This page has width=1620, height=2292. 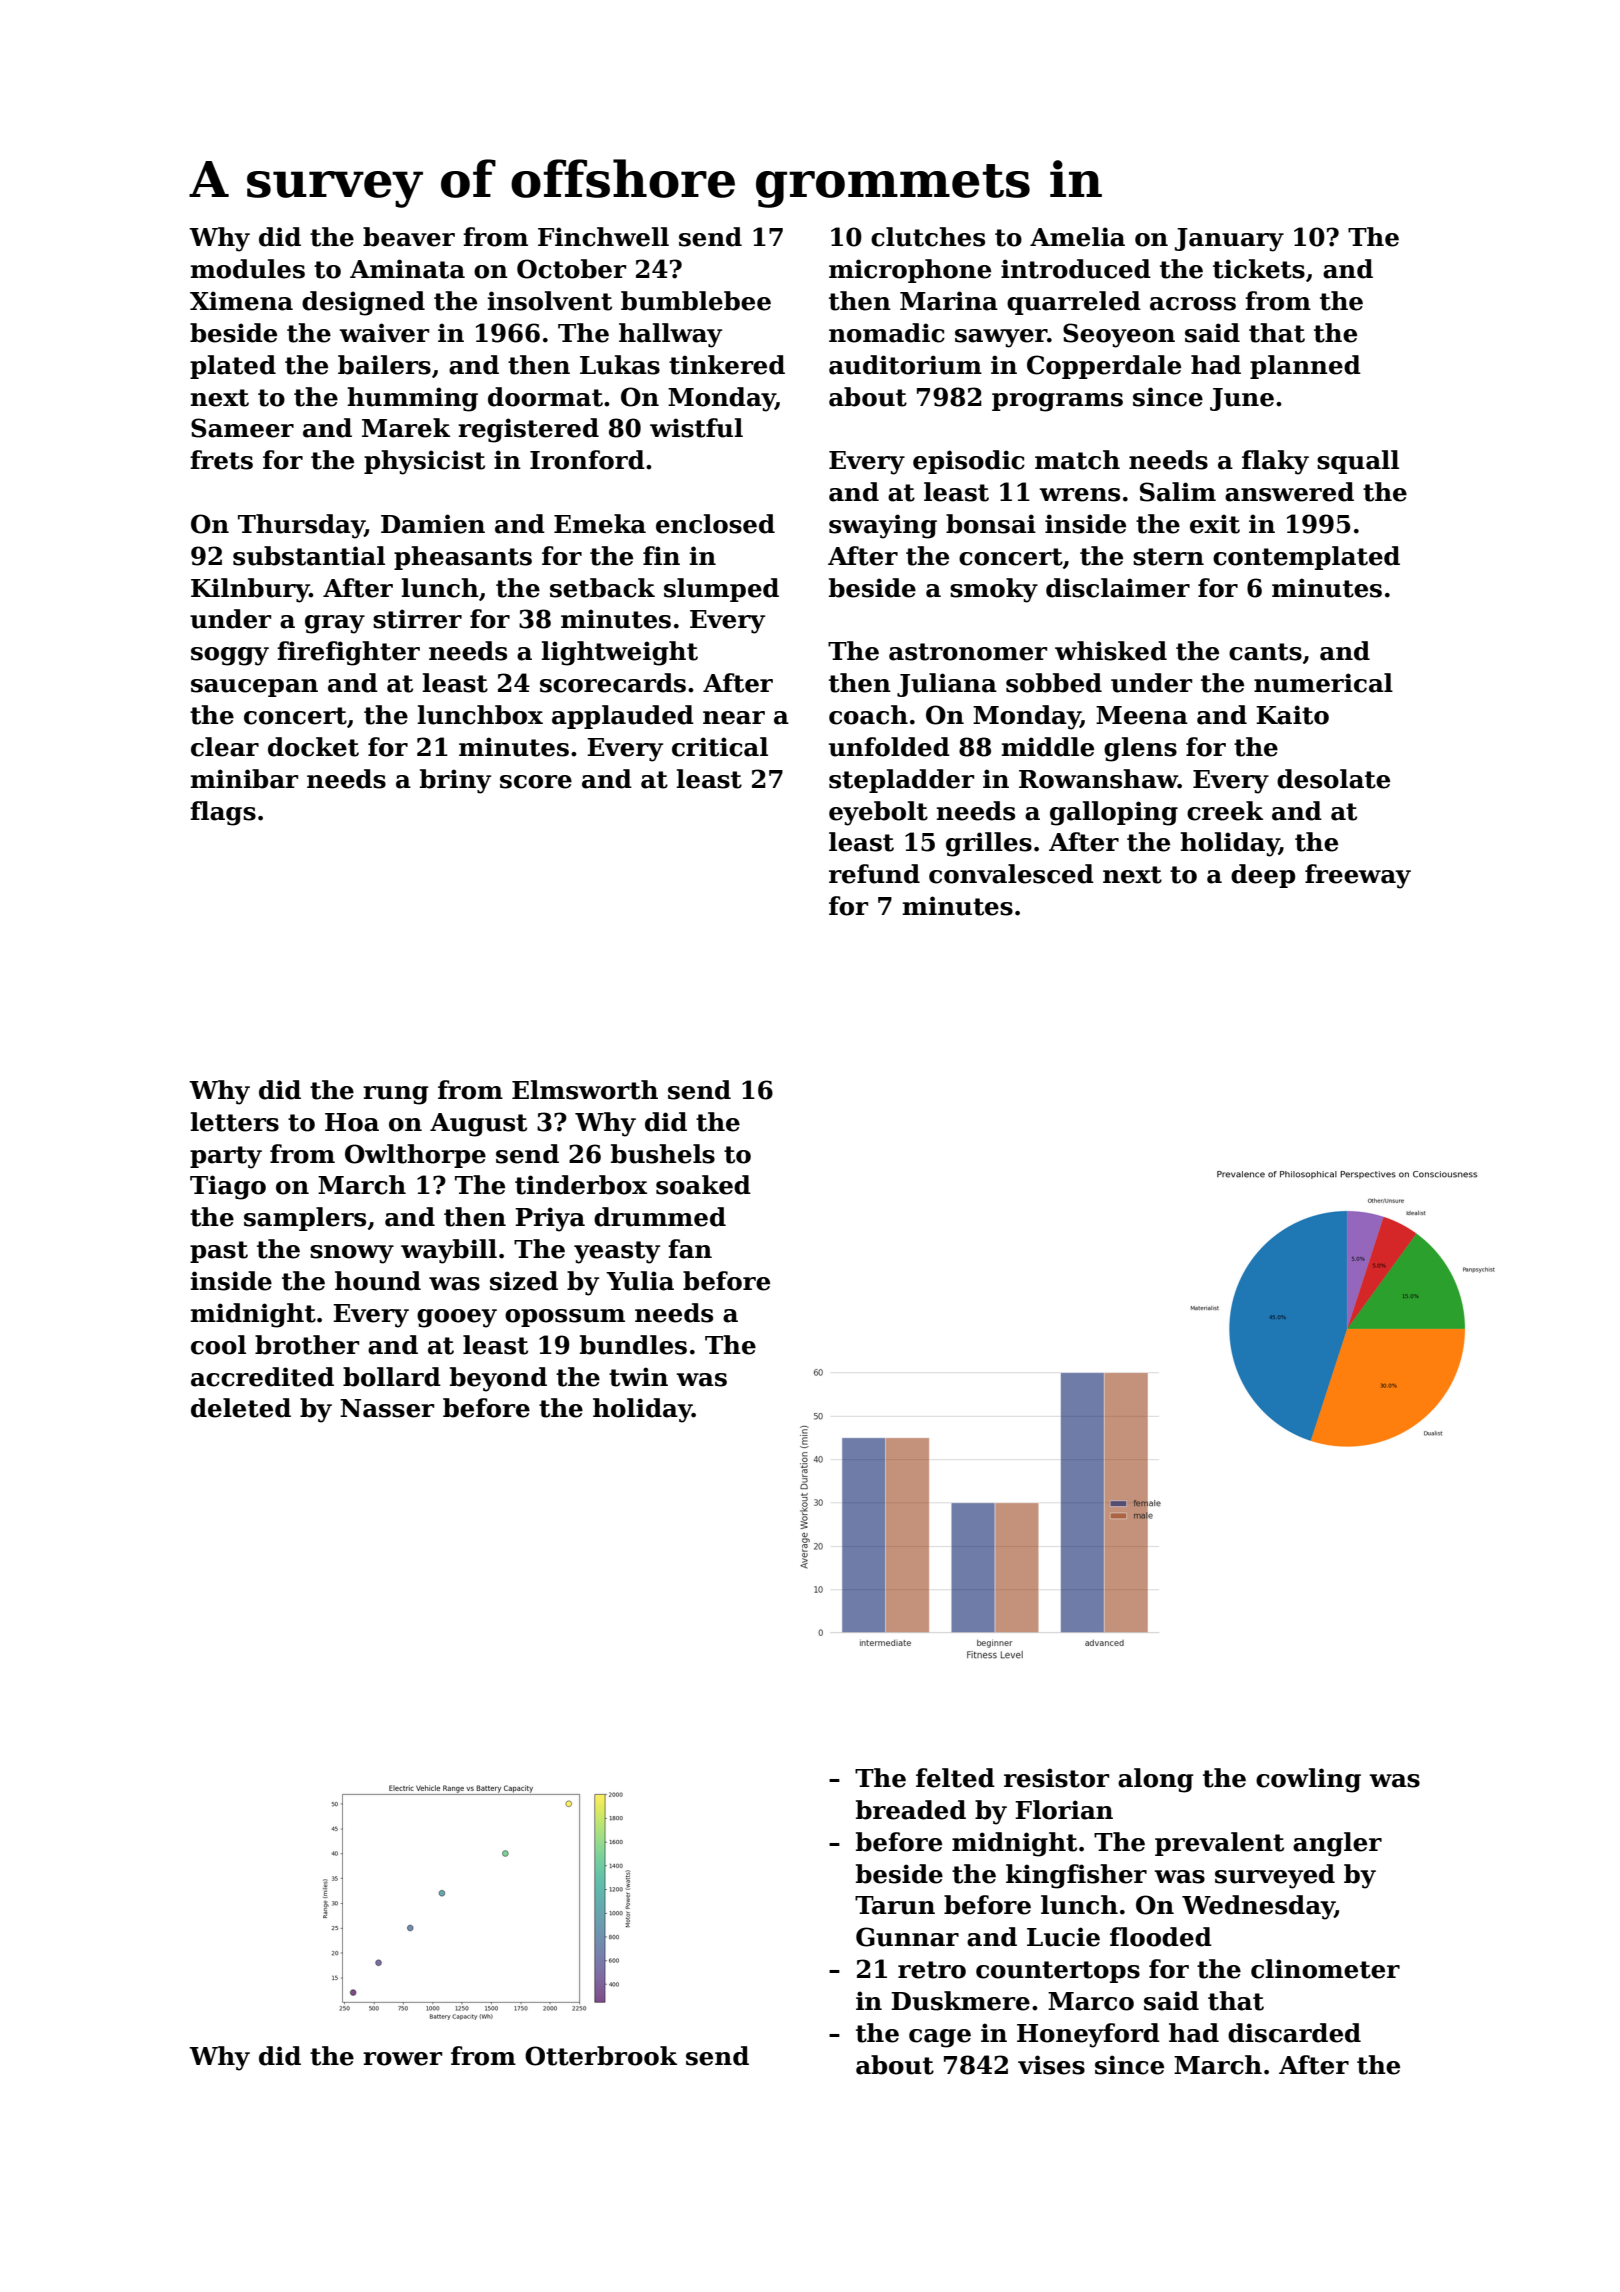 I want to click on rower, so click(x=403, y=2059).
